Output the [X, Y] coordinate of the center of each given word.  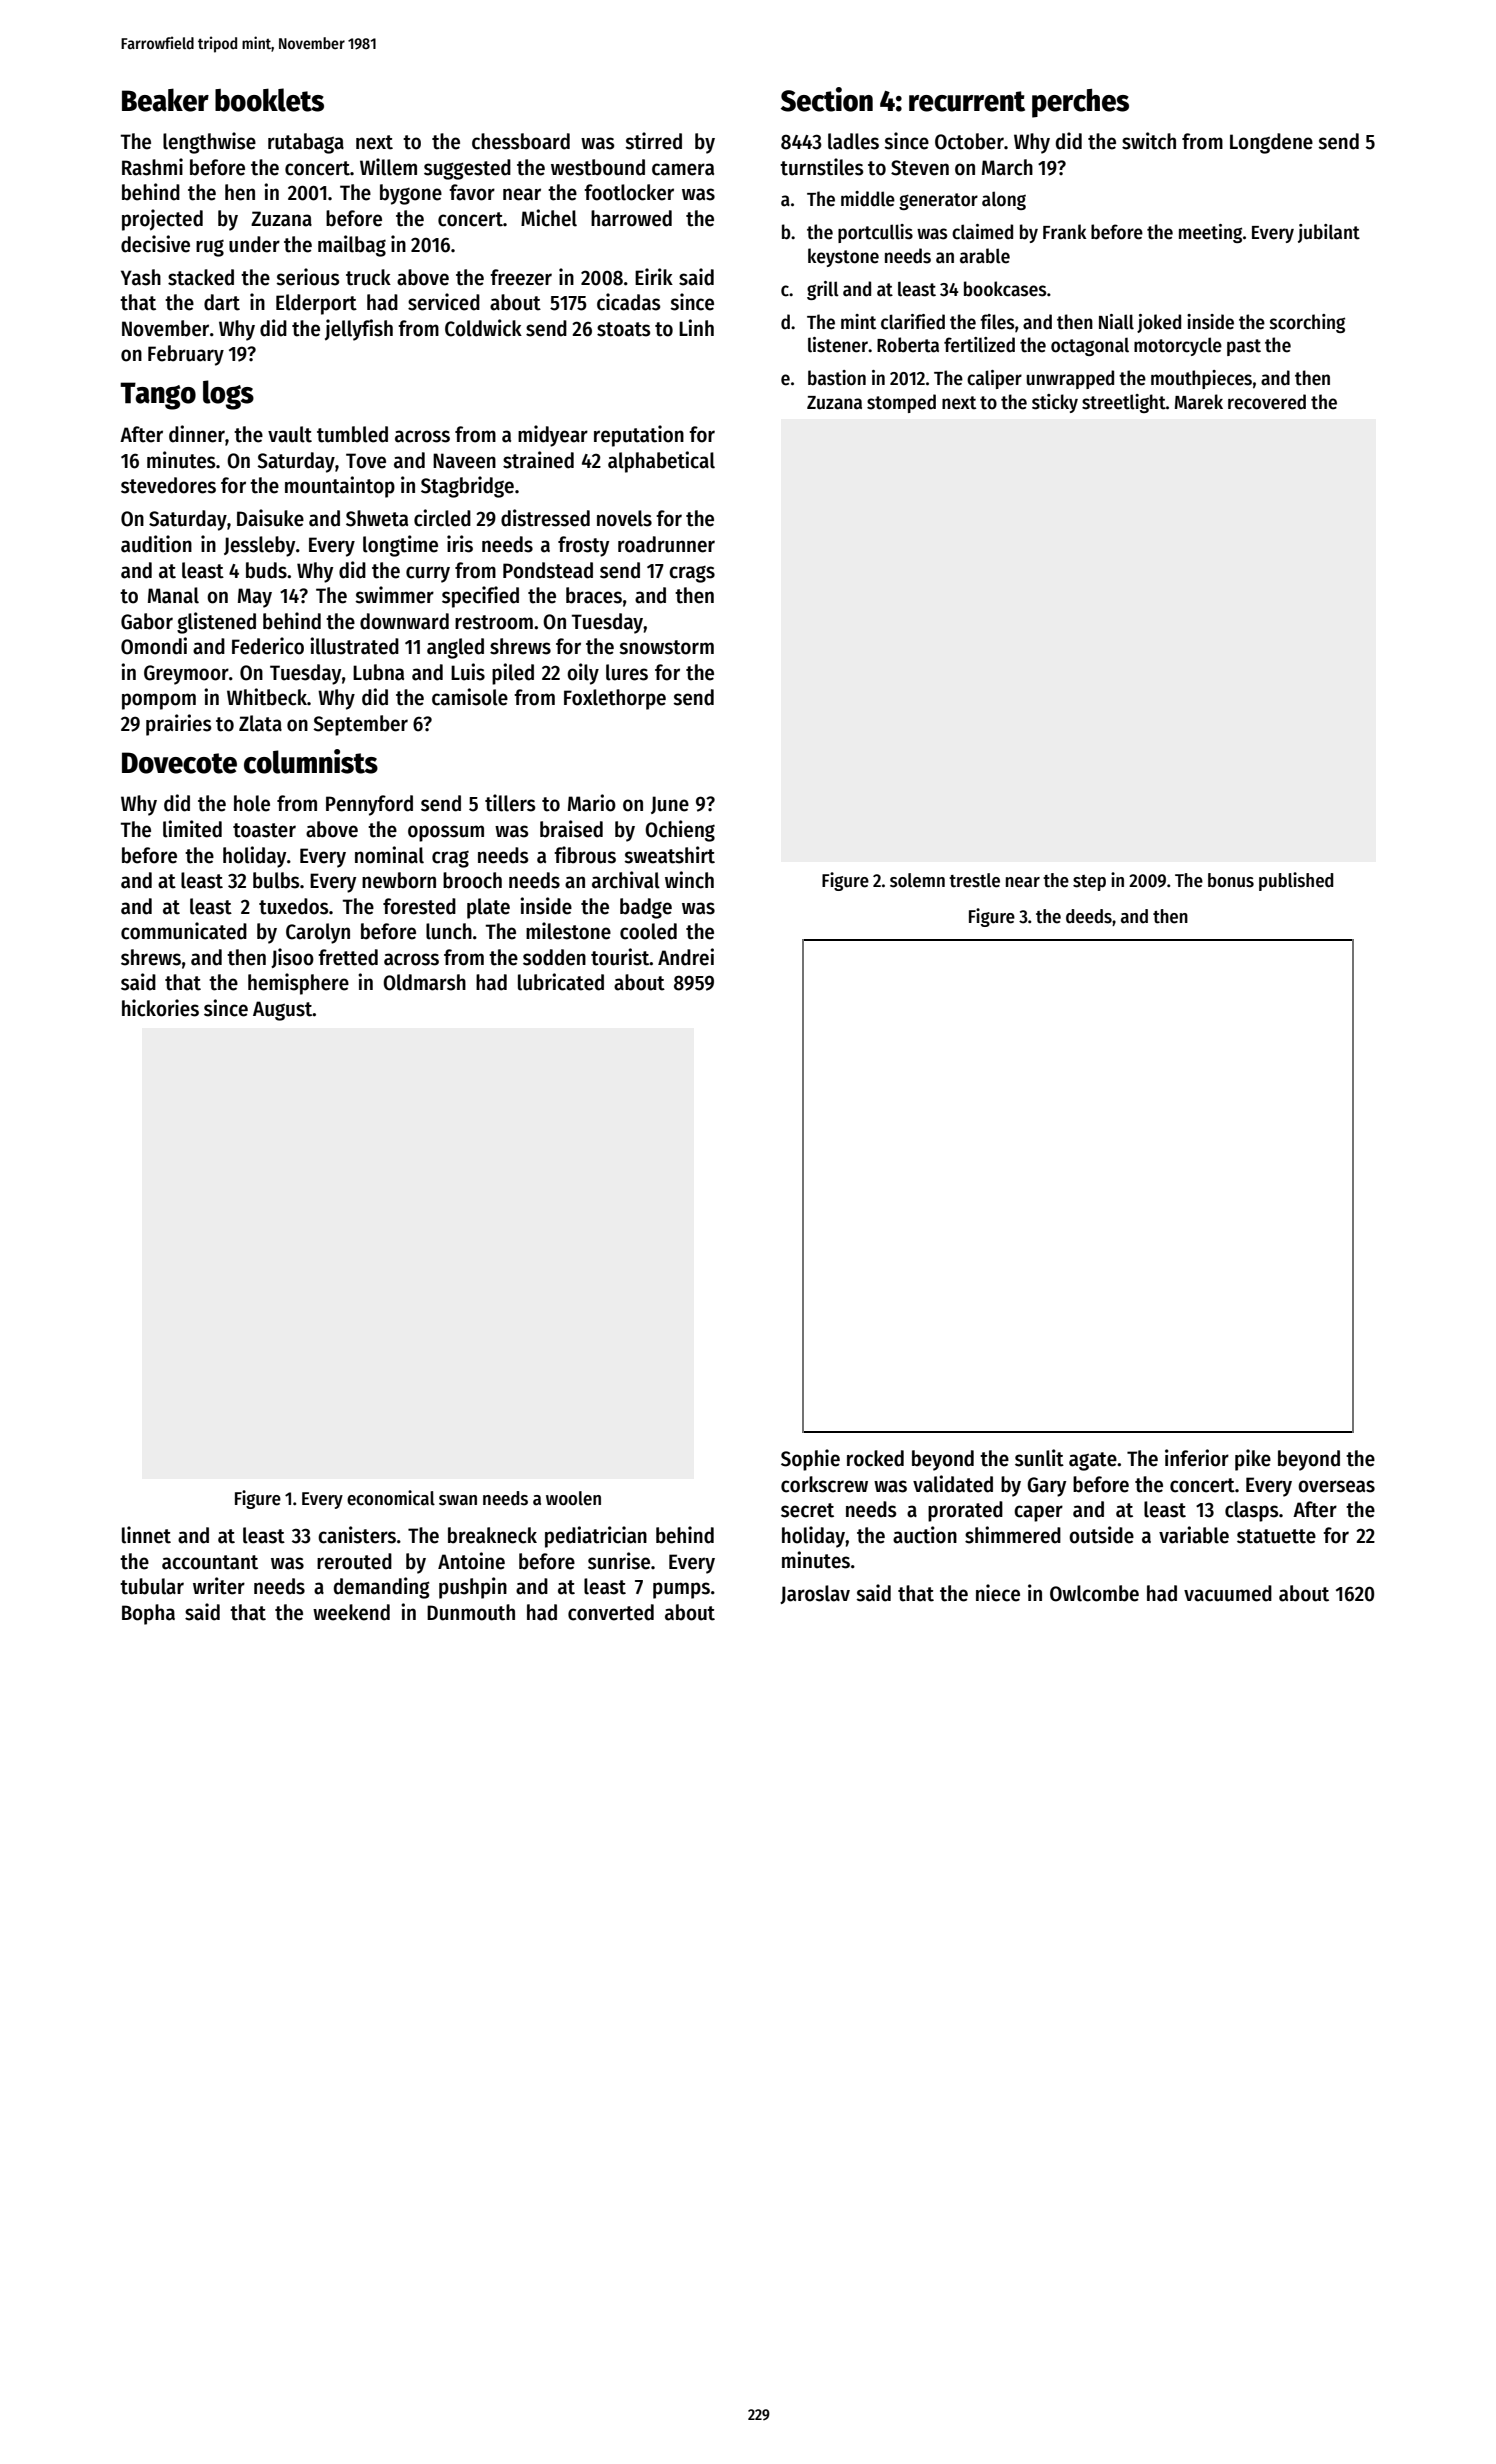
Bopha [148, 1614]
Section [827, 99]
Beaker [165, 100]
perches [1080, 103]
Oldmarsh [424, 982]
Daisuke [270, 518]
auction [925, 1535]
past [1244, 347]
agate [1093, 1461]
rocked [875, 1458]
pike [1253, 1460]
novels [624, 518]
